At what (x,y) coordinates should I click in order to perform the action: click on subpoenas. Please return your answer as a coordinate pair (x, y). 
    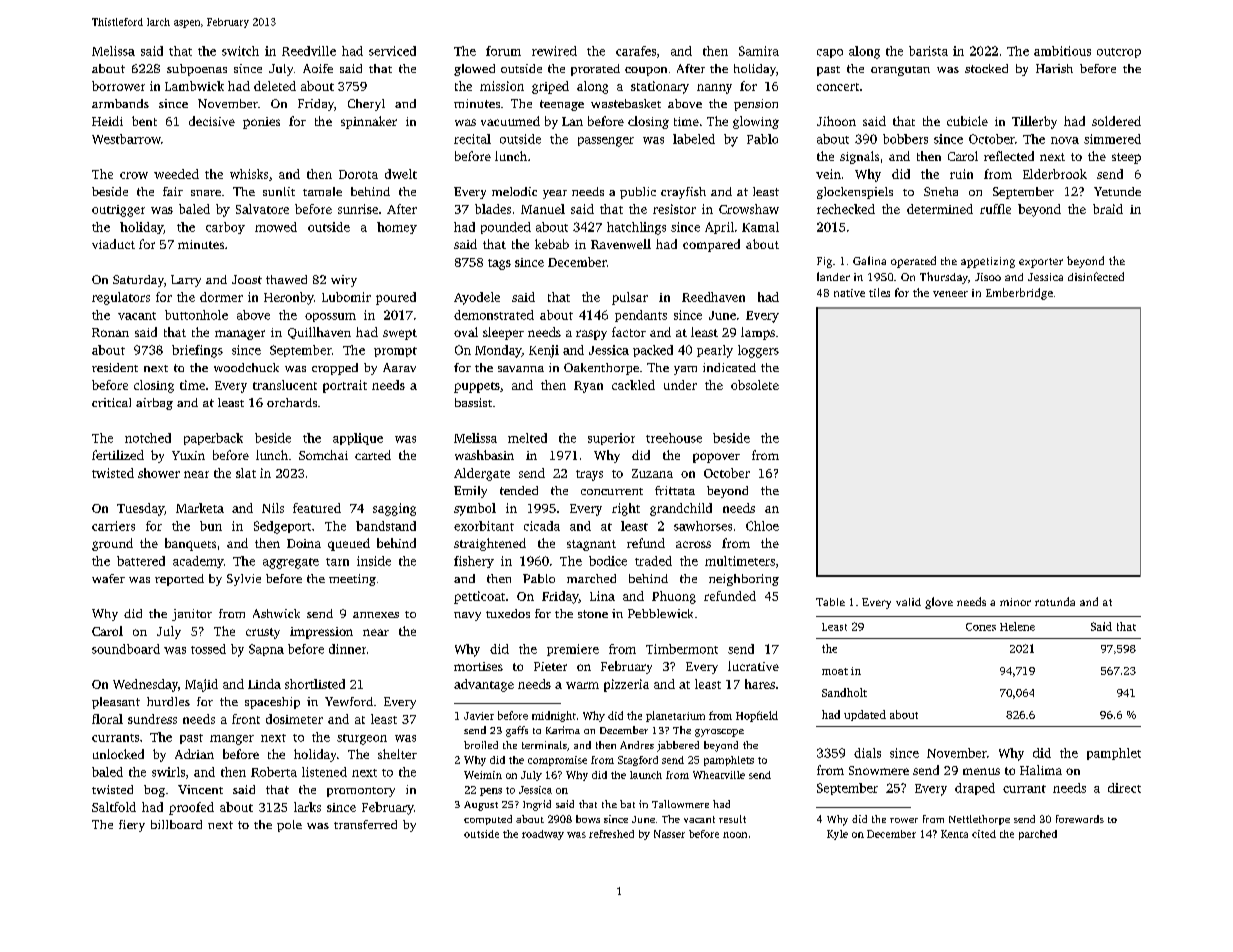
    Looking at the image, I should click on (197, 70).
